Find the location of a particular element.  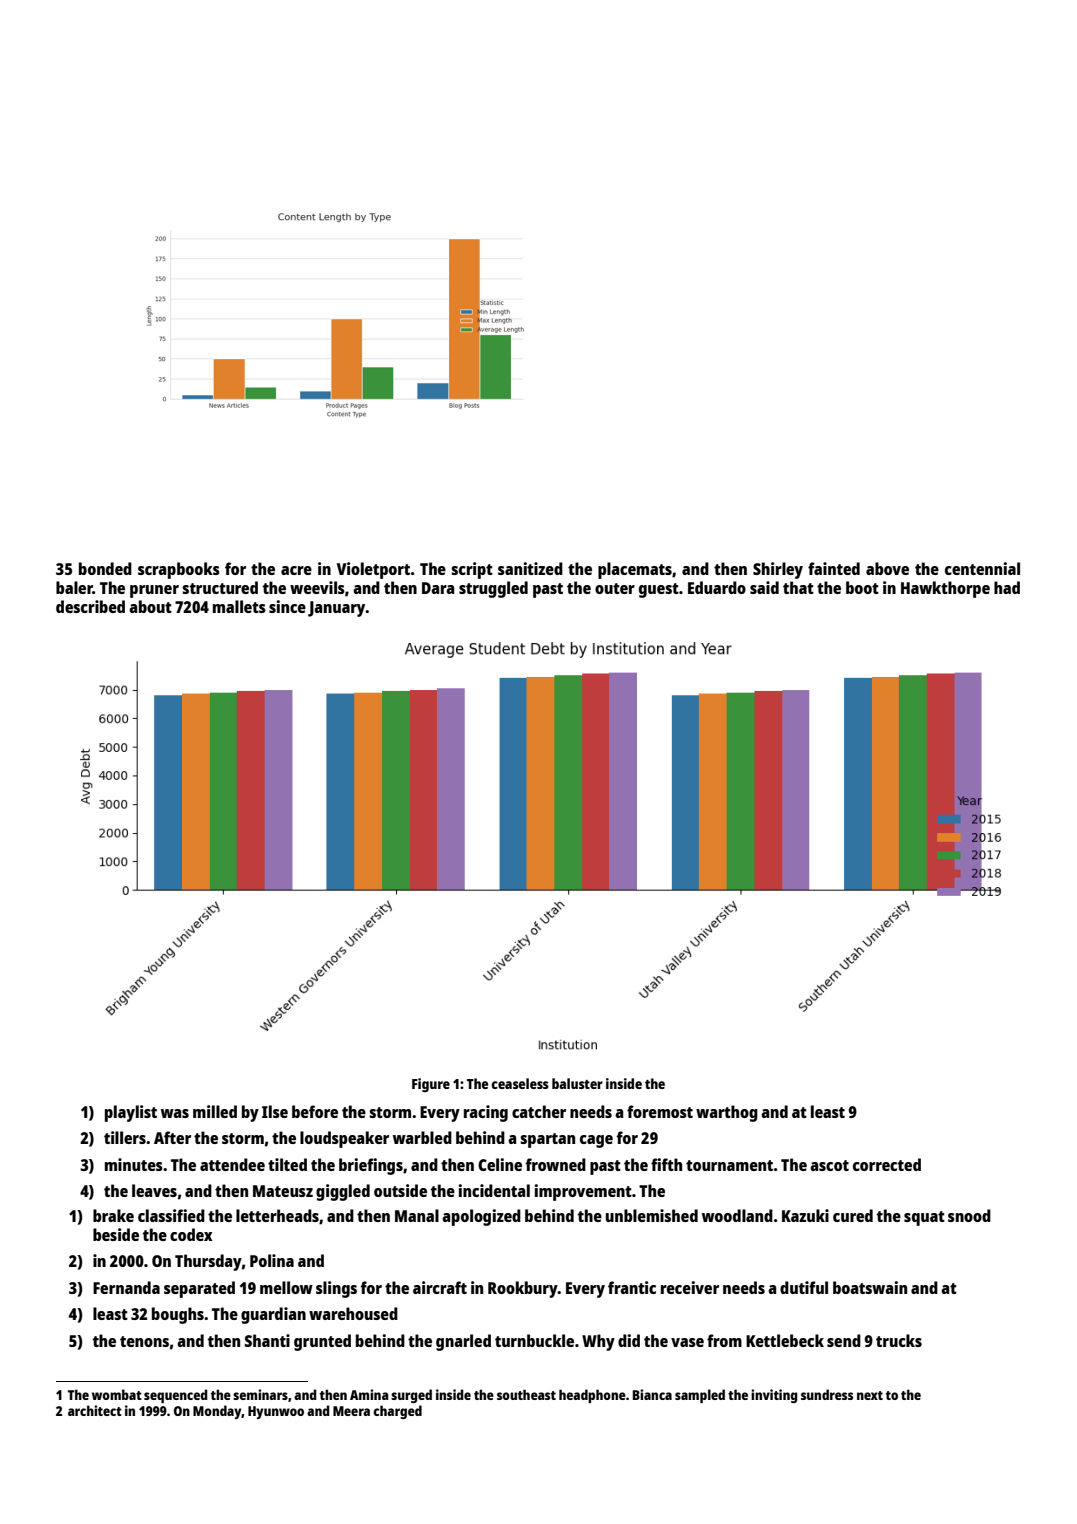

woodland is located at coordinates (737, 1215).
